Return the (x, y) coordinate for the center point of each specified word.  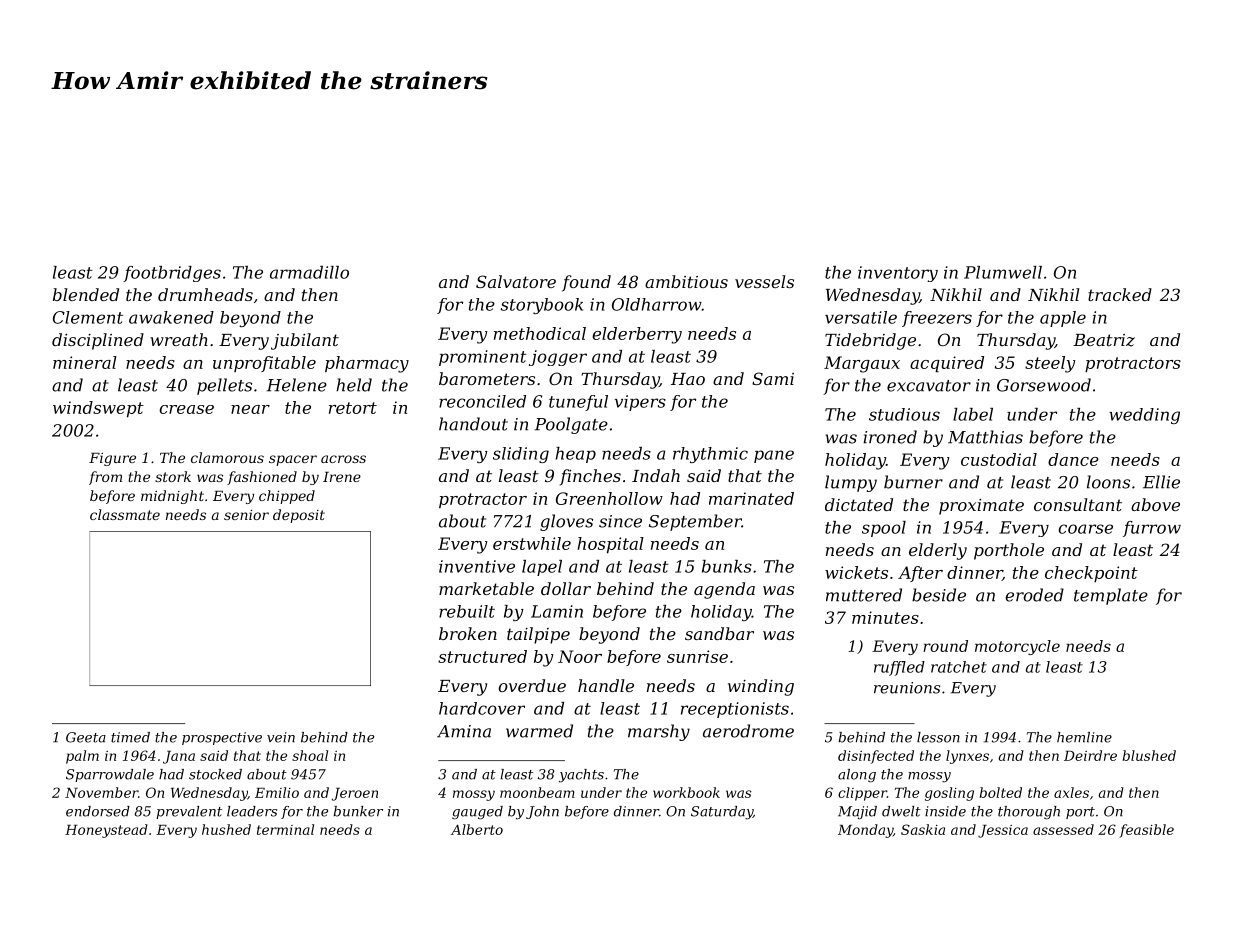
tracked (1120, 294)
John (542, 812)
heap (576, 455)
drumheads (205, 294)
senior (246, 515)
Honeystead (106, 831)
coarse (1085, 529)
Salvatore (516, 281)
